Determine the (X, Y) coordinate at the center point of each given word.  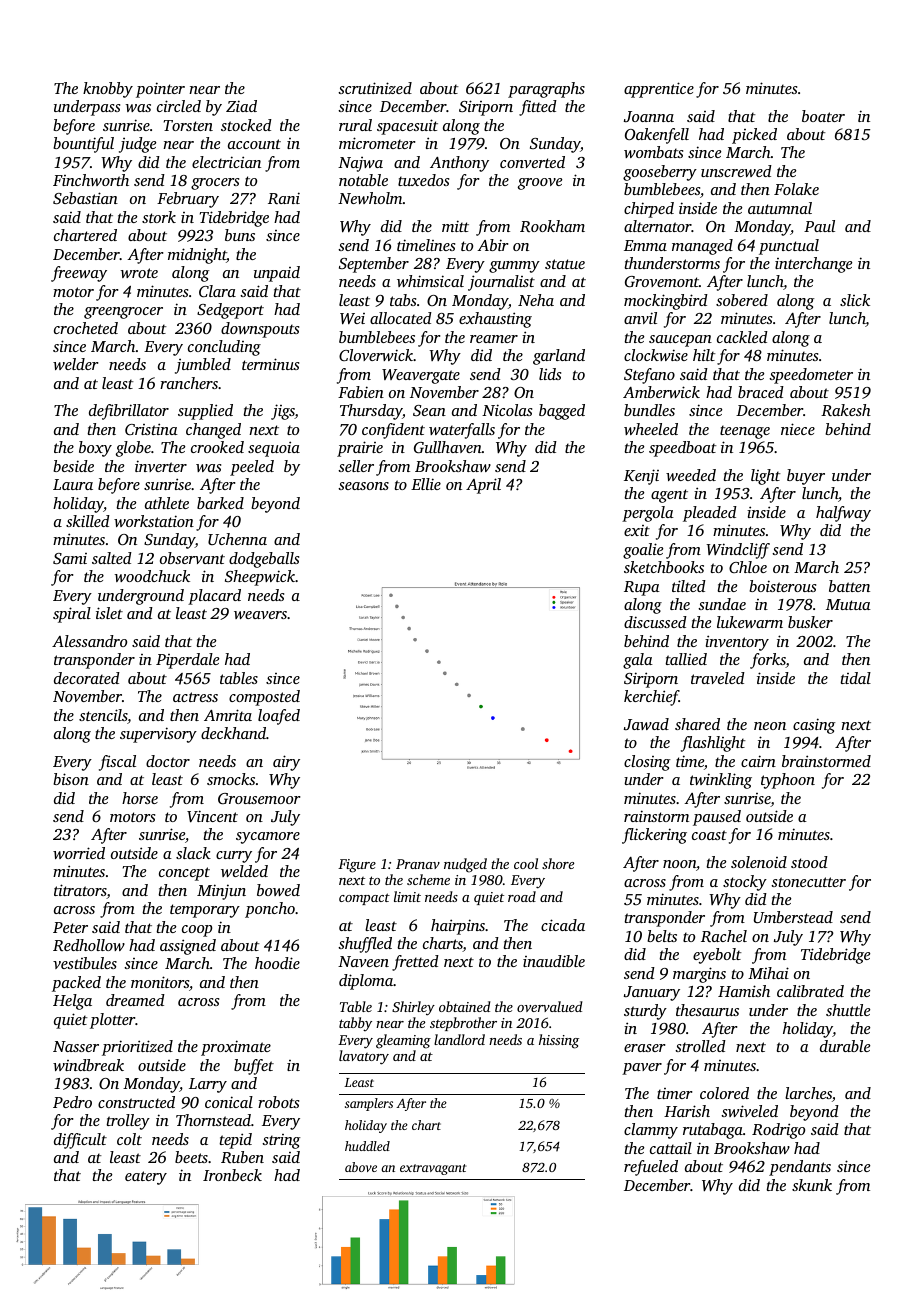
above (361, 1167)
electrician (226, 162)
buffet (254, 1067)
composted (264, 698)
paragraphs (546, 90)
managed (702, 247)
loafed (279, 717)
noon (679, 864)
